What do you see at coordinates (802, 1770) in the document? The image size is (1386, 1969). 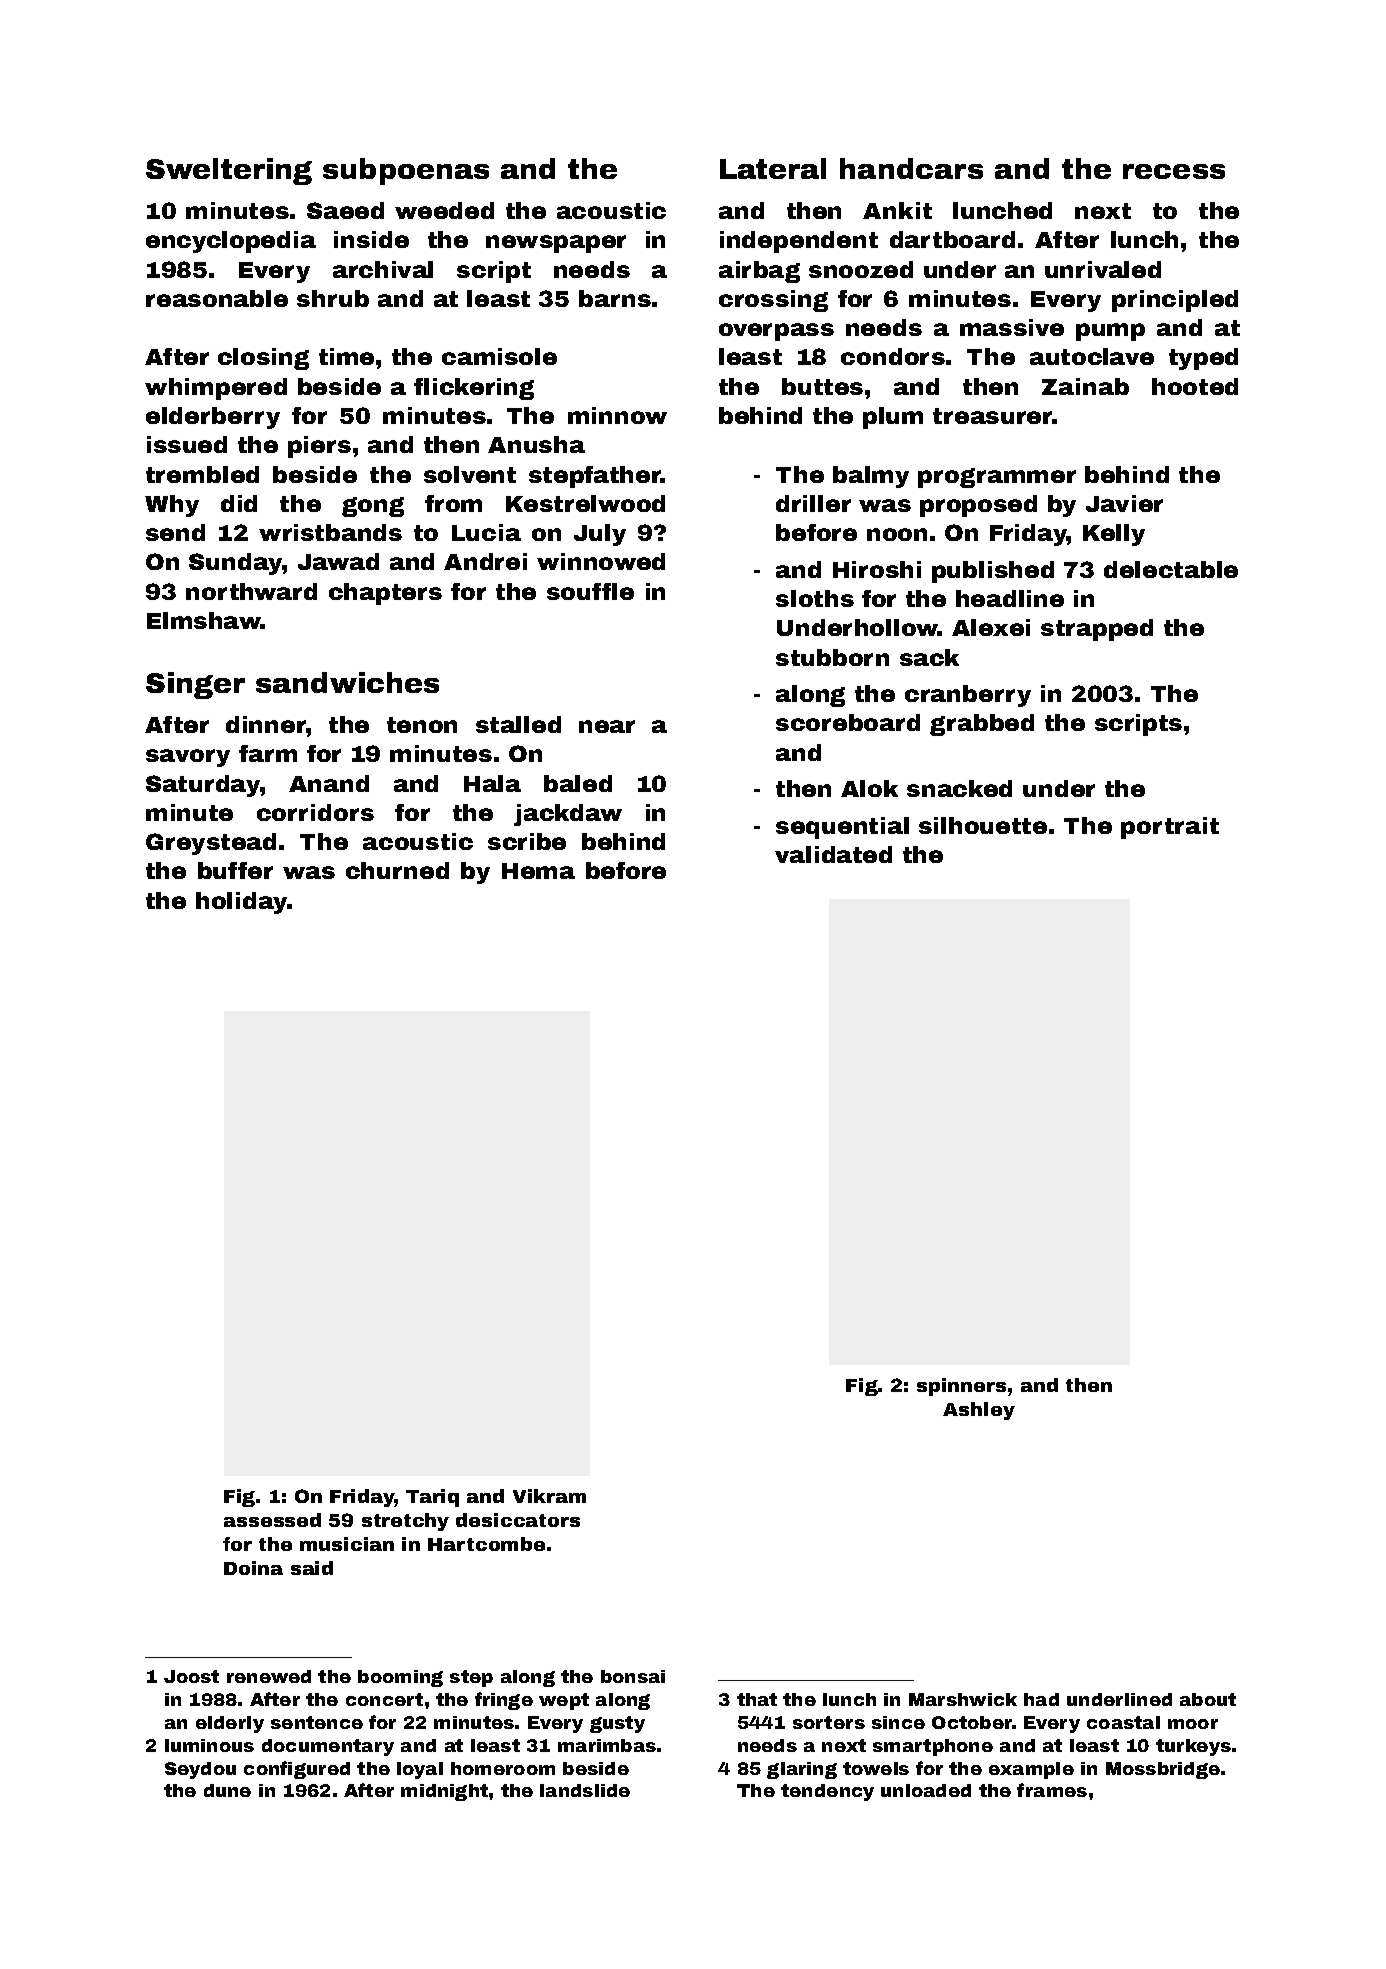 I see `glaring` at bounding box center [802, 1770].
